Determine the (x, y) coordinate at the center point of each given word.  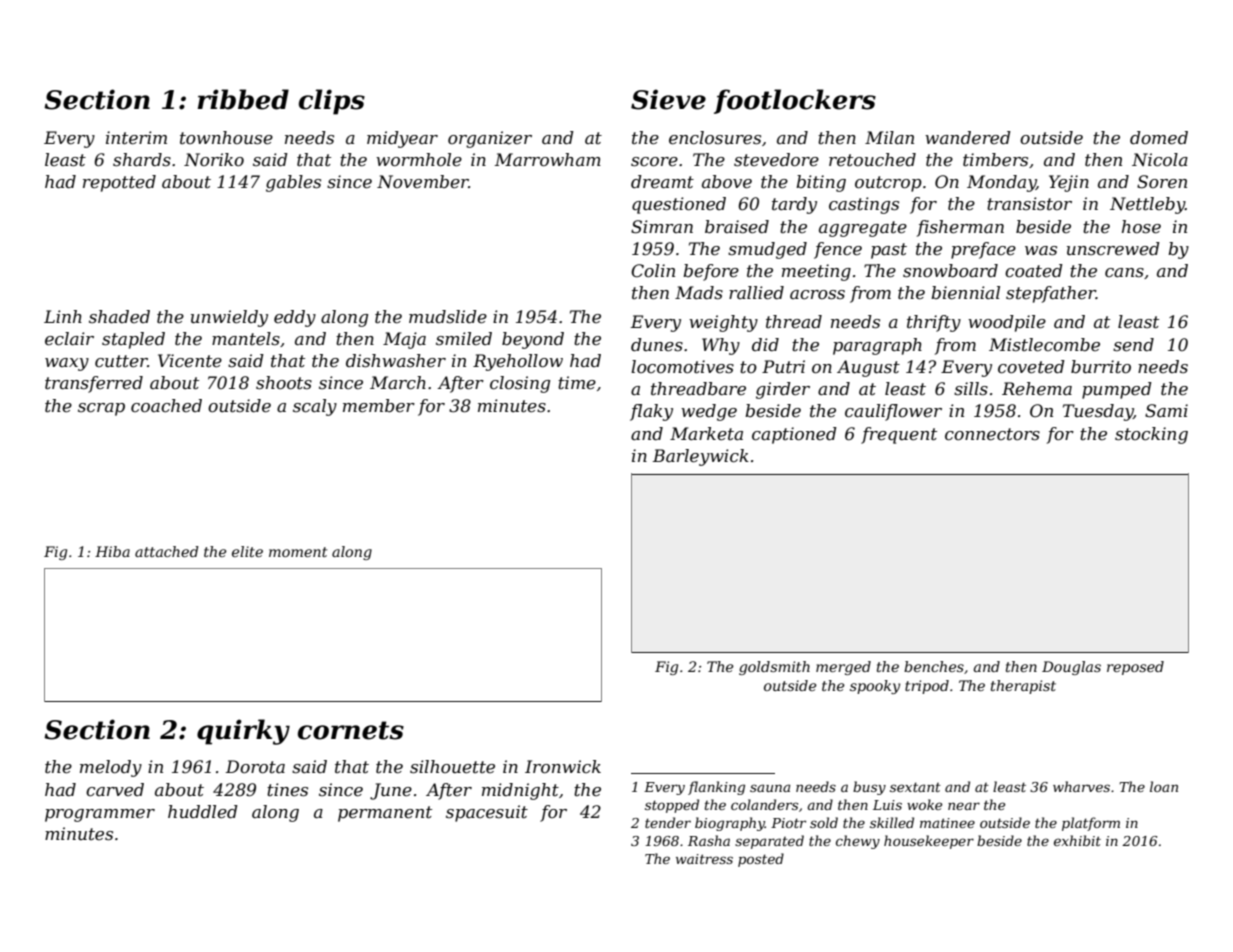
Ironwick (563, 766)
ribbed (243, 99)
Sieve (668, 99)
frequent (899, 435)
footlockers (795, 101)
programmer (100, 815)
